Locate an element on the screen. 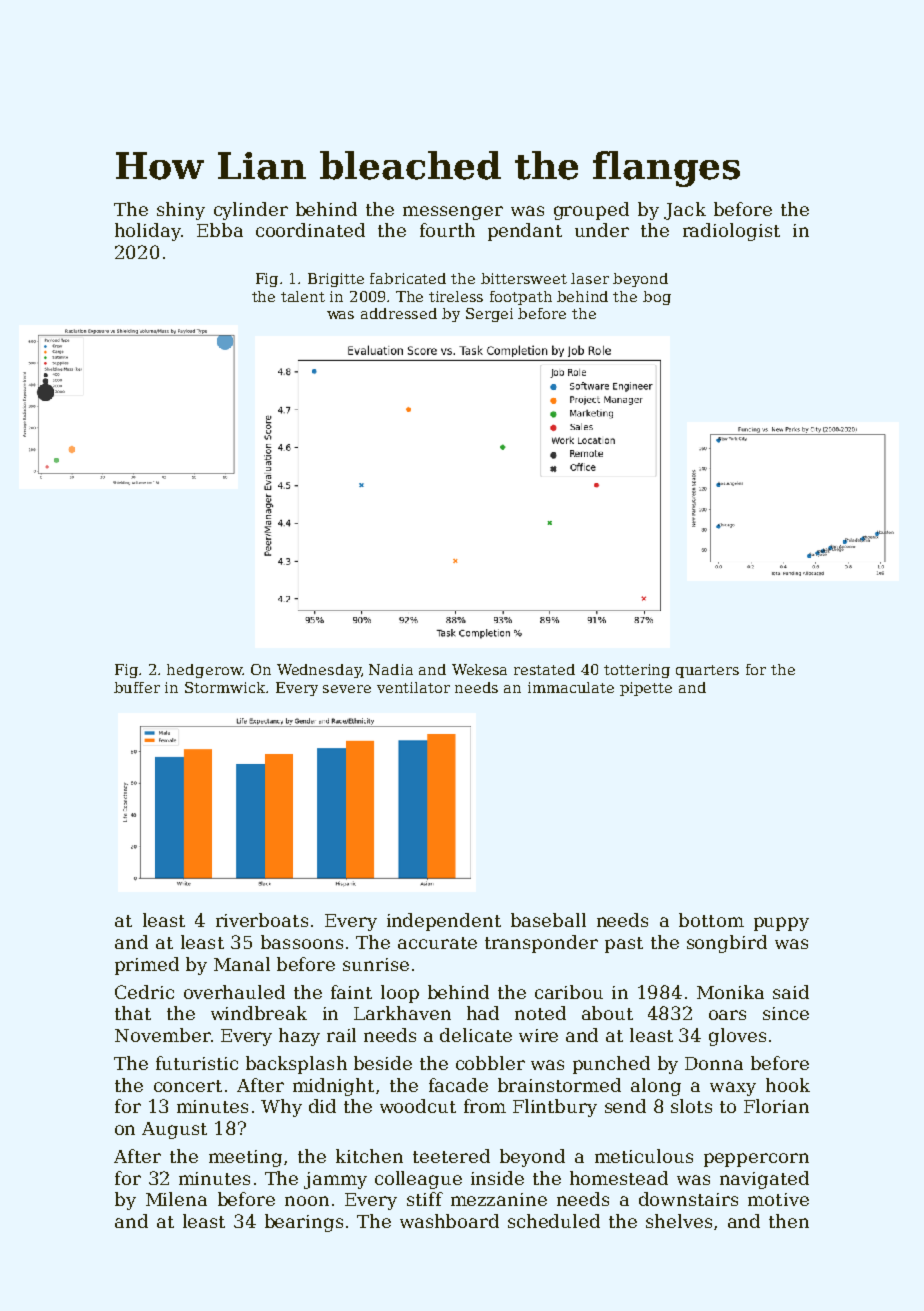  then is located at coordinates (789, 1221).
